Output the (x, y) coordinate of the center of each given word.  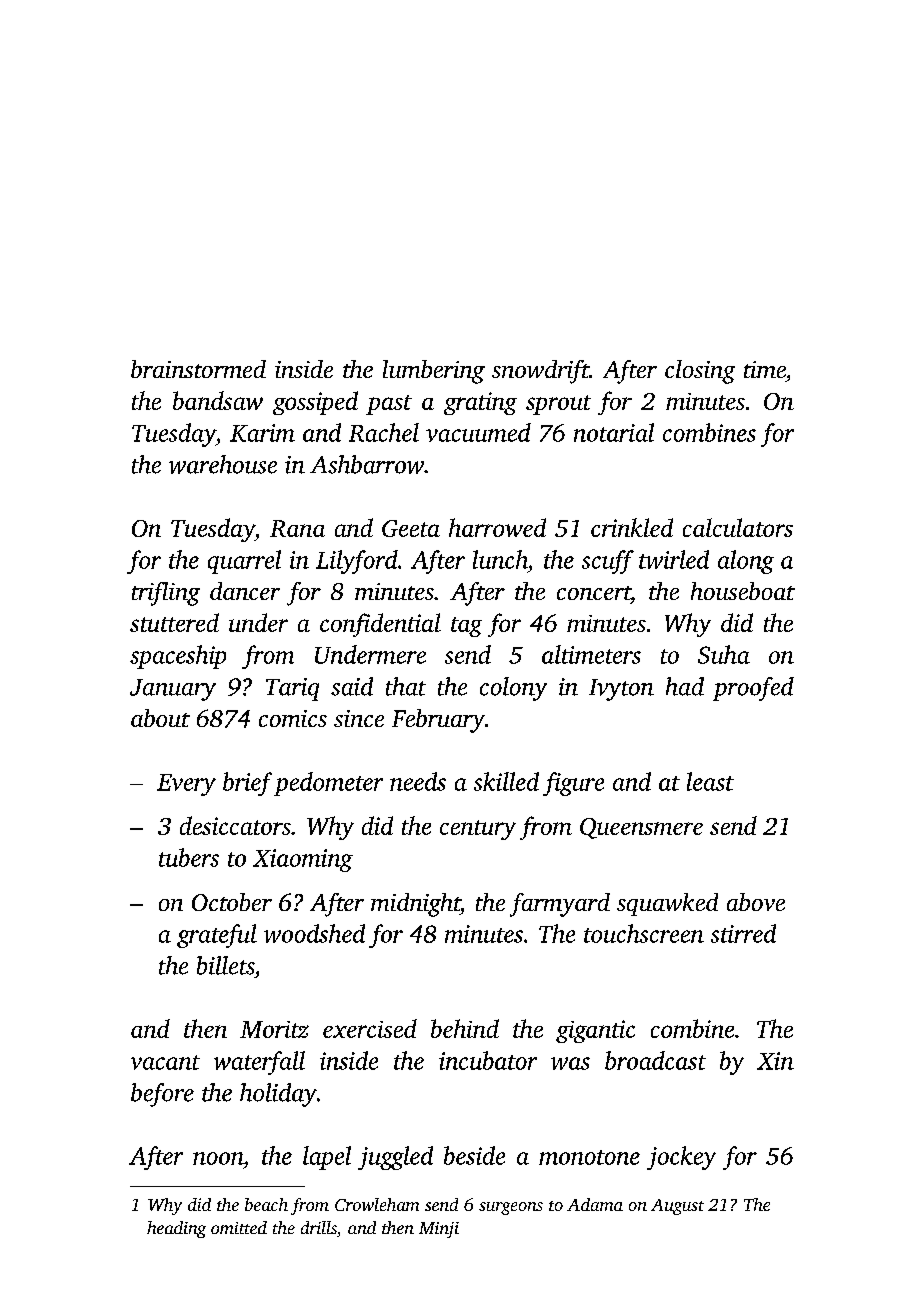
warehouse (223, 464)
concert (594, 593)
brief (247, 784)
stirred (743, 933)
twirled (674, 559)
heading (176, 1229)
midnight (415, 905)
